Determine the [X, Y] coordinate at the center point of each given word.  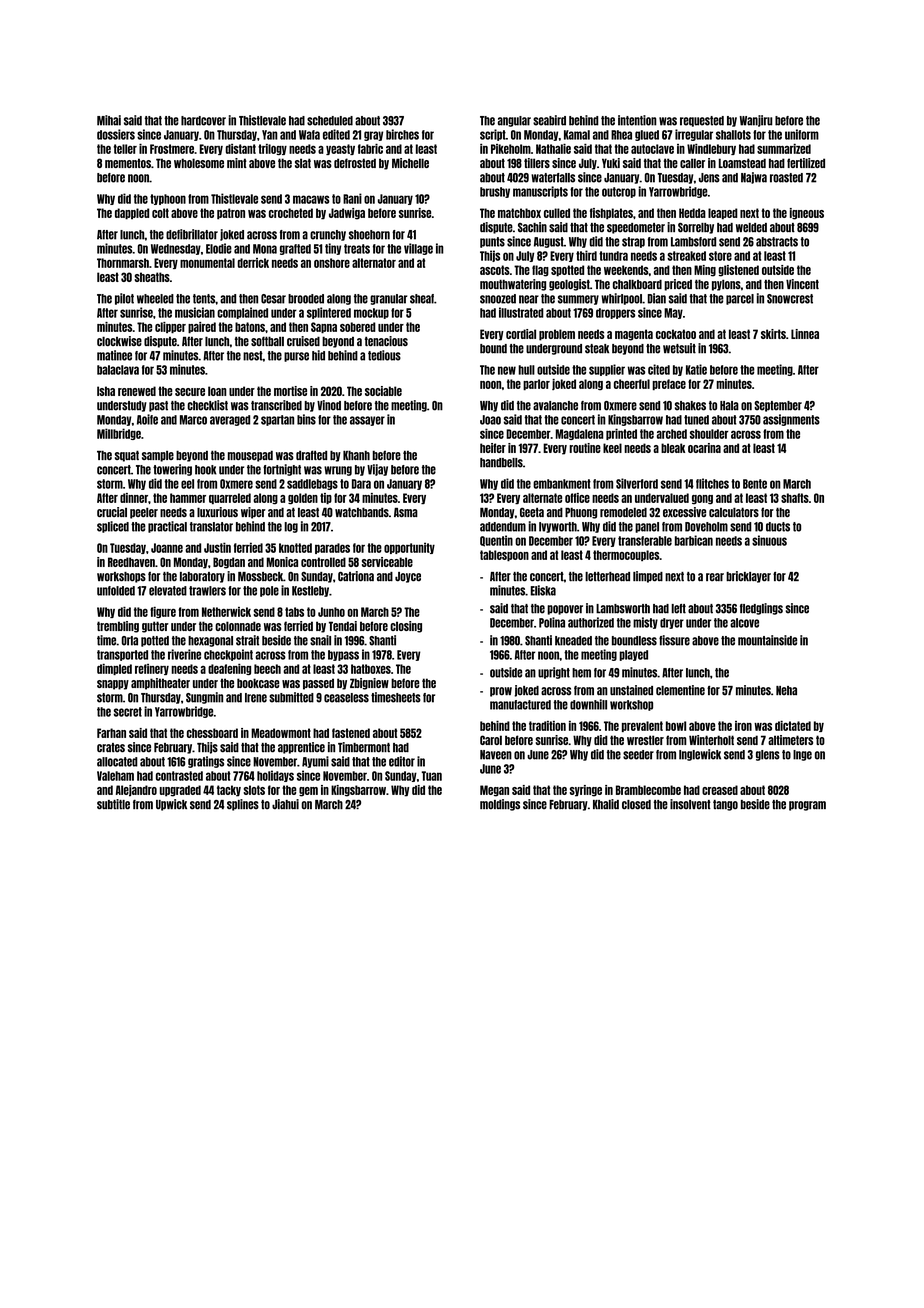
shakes [690, 406]
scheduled [330, 121]
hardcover [203, 121]
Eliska [543, 590]
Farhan [111, 733]
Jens [709, 178]
